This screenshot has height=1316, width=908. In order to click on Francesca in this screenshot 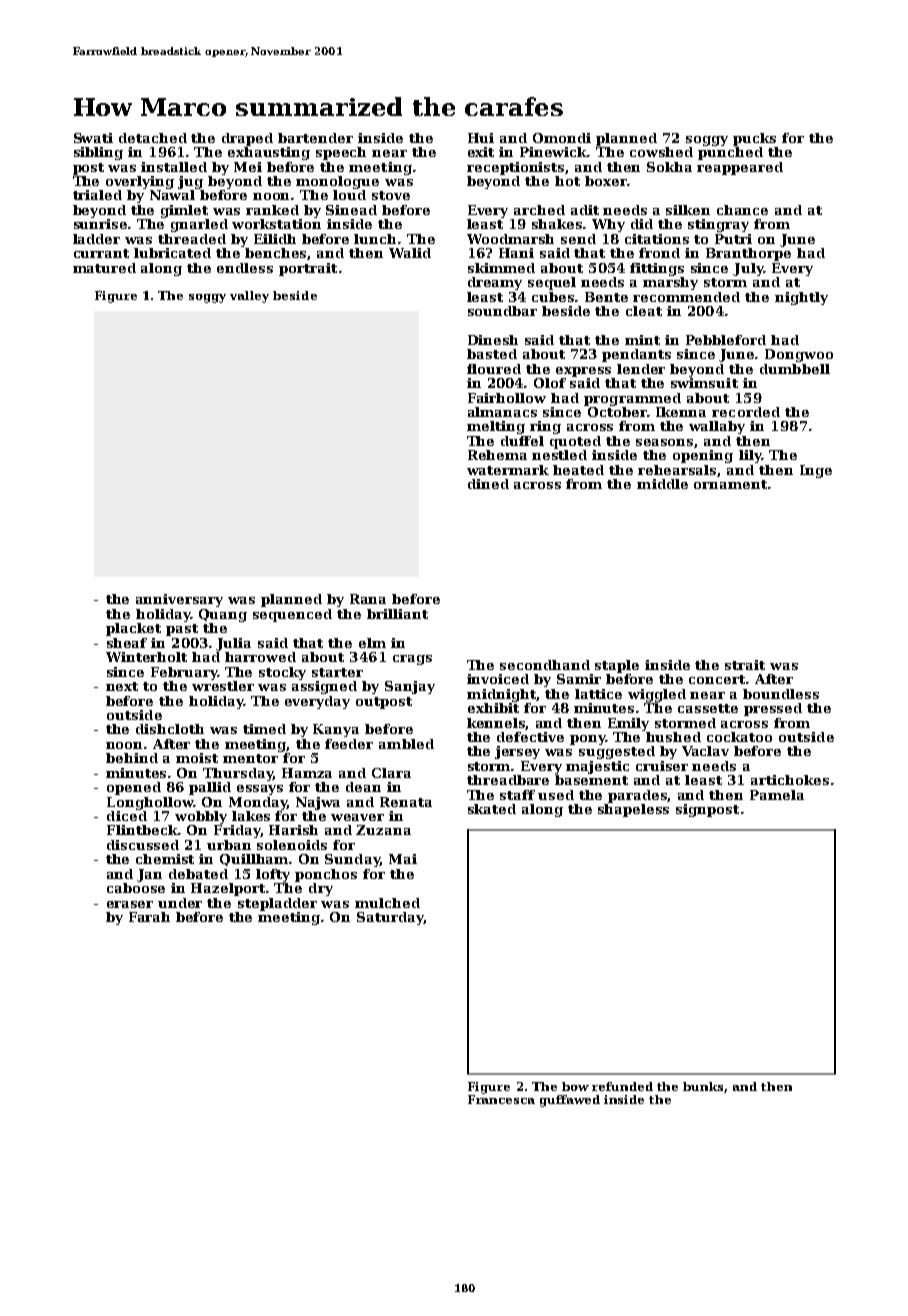, I will do `click(501, 1099)`.
